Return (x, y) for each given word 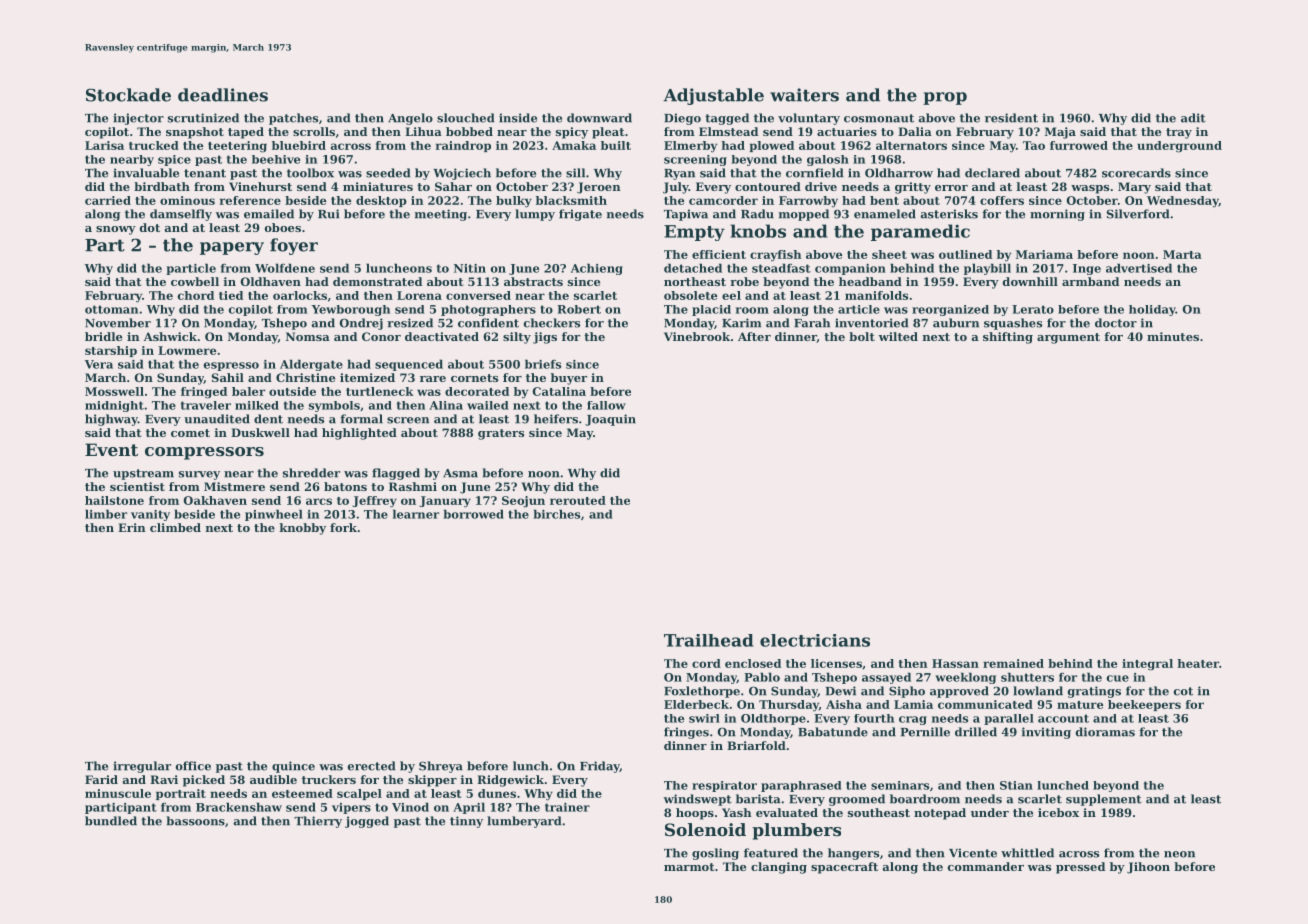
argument (1068, 338)
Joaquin (610, 420)
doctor (1116, 323)
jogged (367, 822)
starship (111, 351)
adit (1193, 118)
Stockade (128, 95)
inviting (1046, 733)
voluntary (809, 119)
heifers (556, 419)
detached (693, 268)
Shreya (441, 767)
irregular (142, 767)
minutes (1173, 336)
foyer (294, 246)
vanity (150, 515)
